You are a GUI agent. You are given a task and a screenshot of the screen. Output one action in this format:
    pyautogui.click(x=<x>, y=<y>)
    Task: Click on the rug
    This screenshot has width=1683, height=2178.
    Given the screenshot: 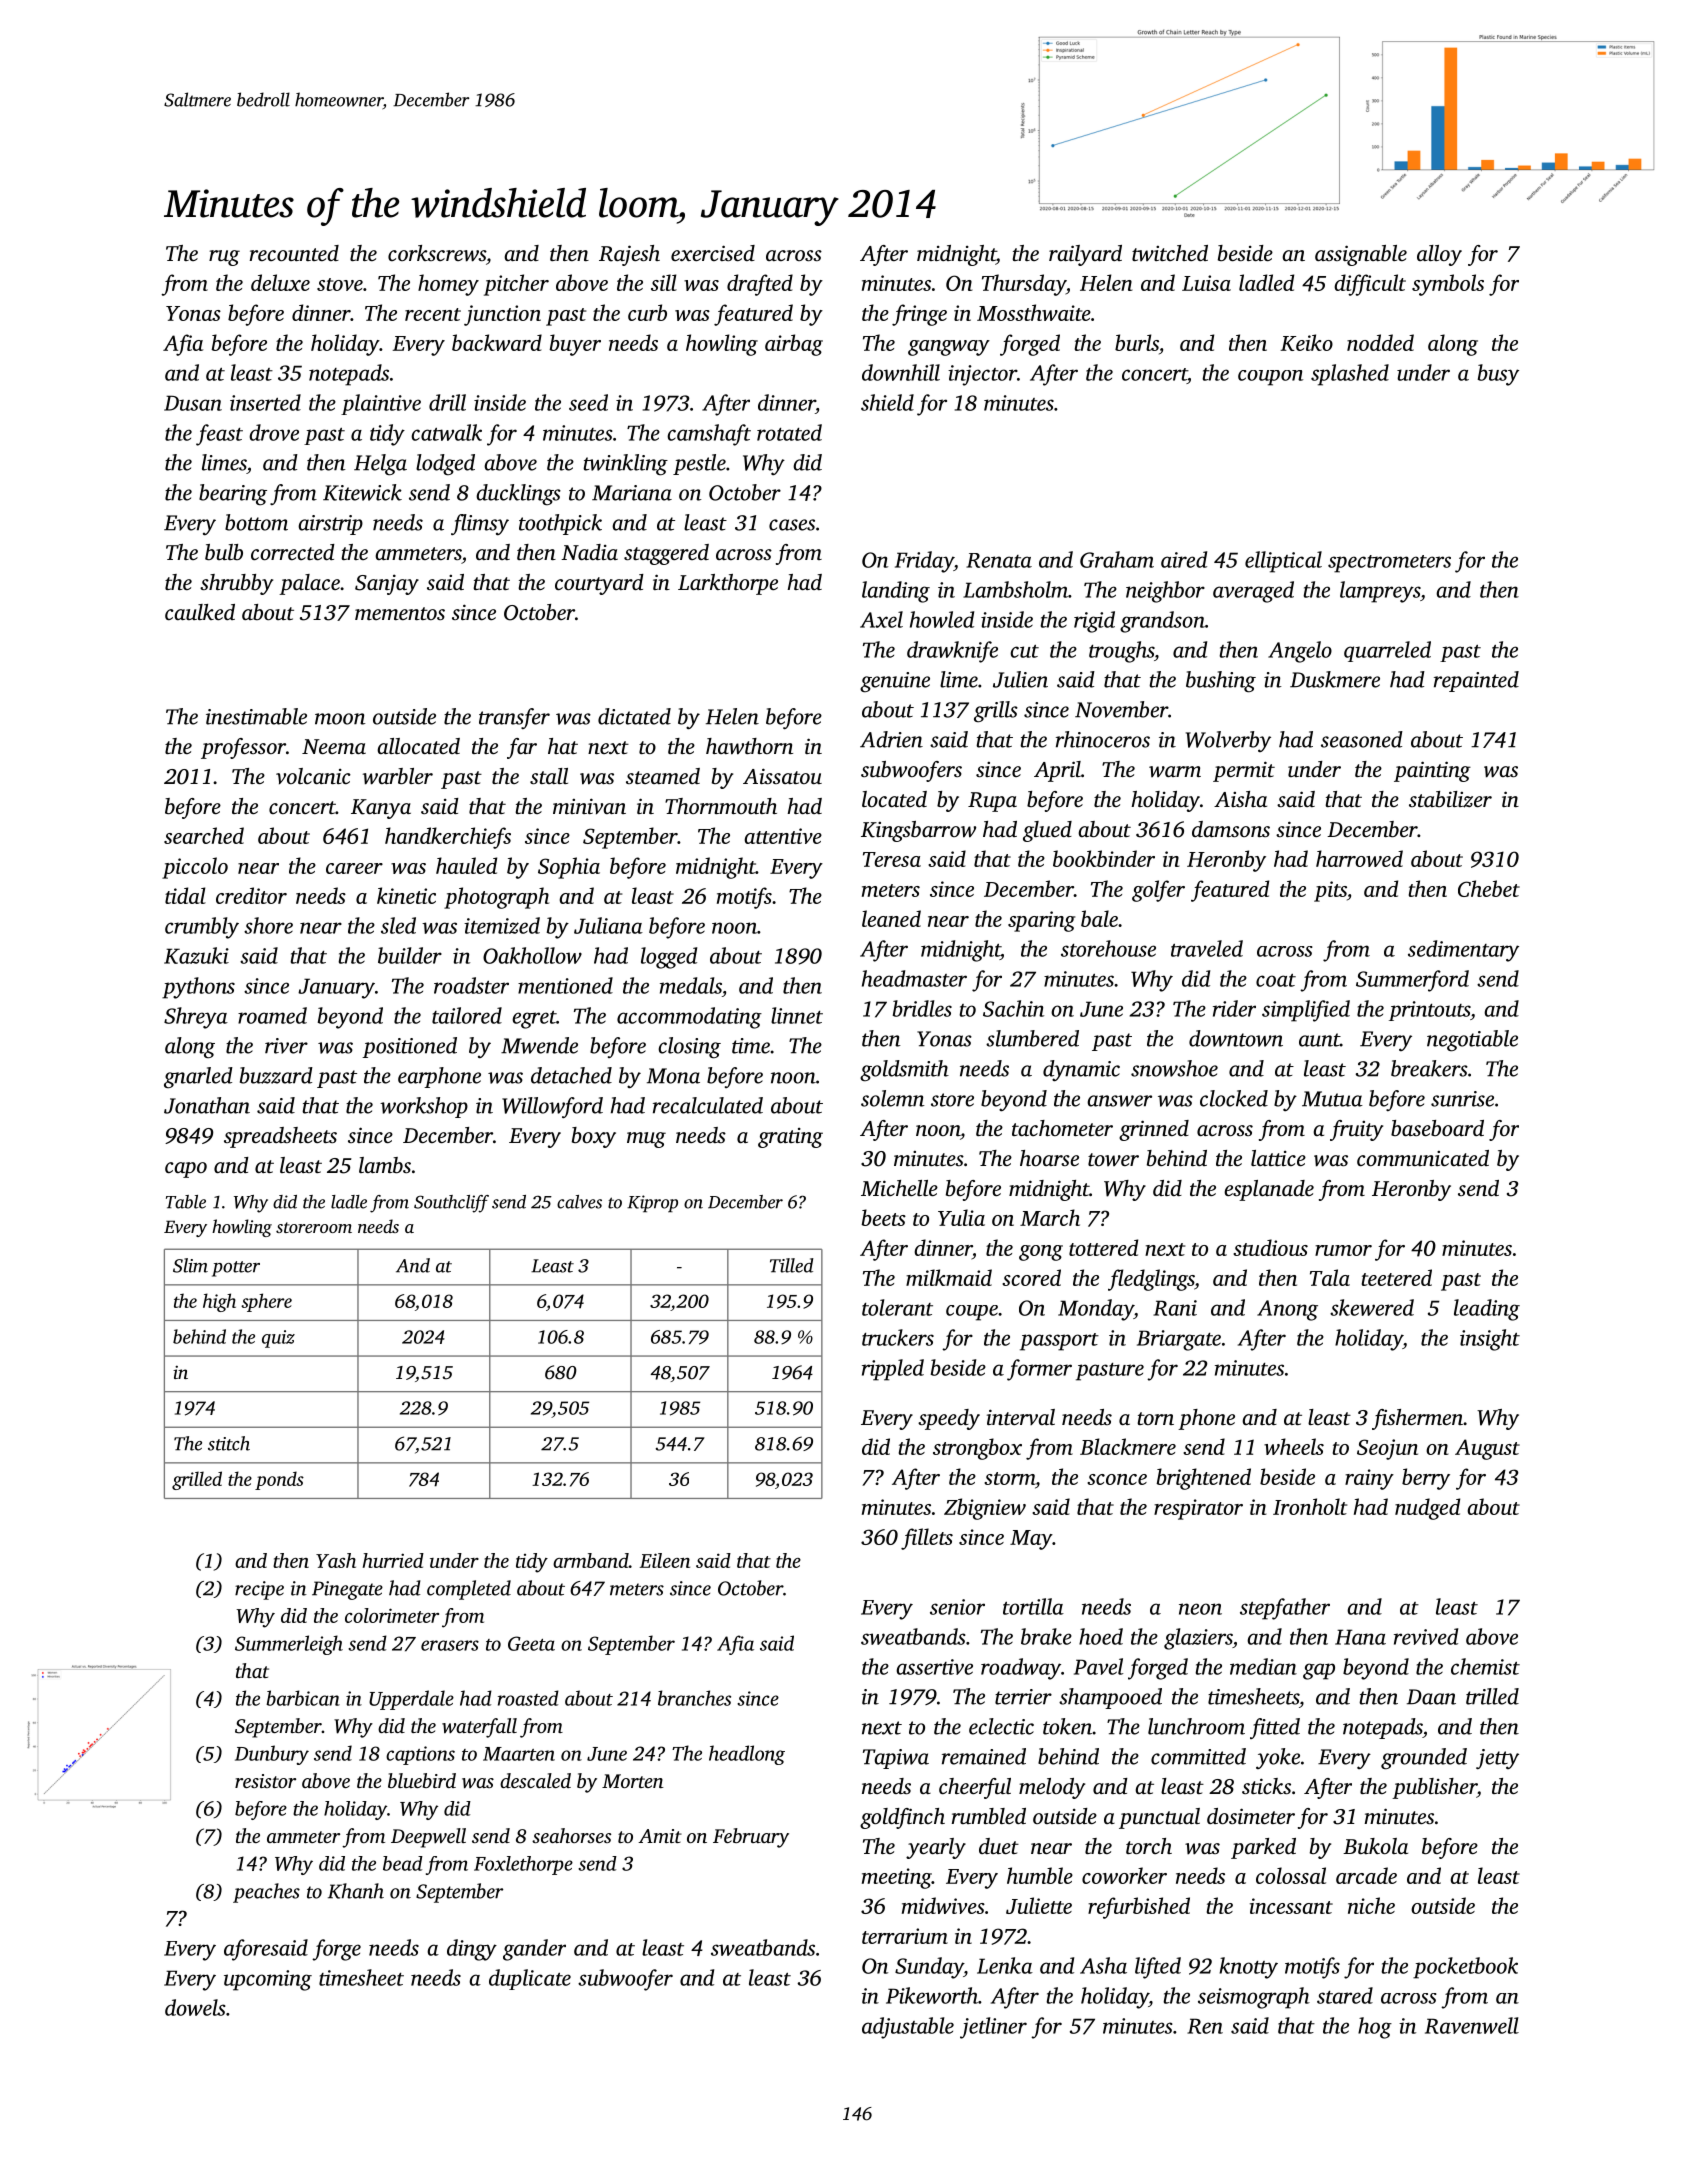 What is the action you would take?
    pyautogui.click(x=224, y=258)
